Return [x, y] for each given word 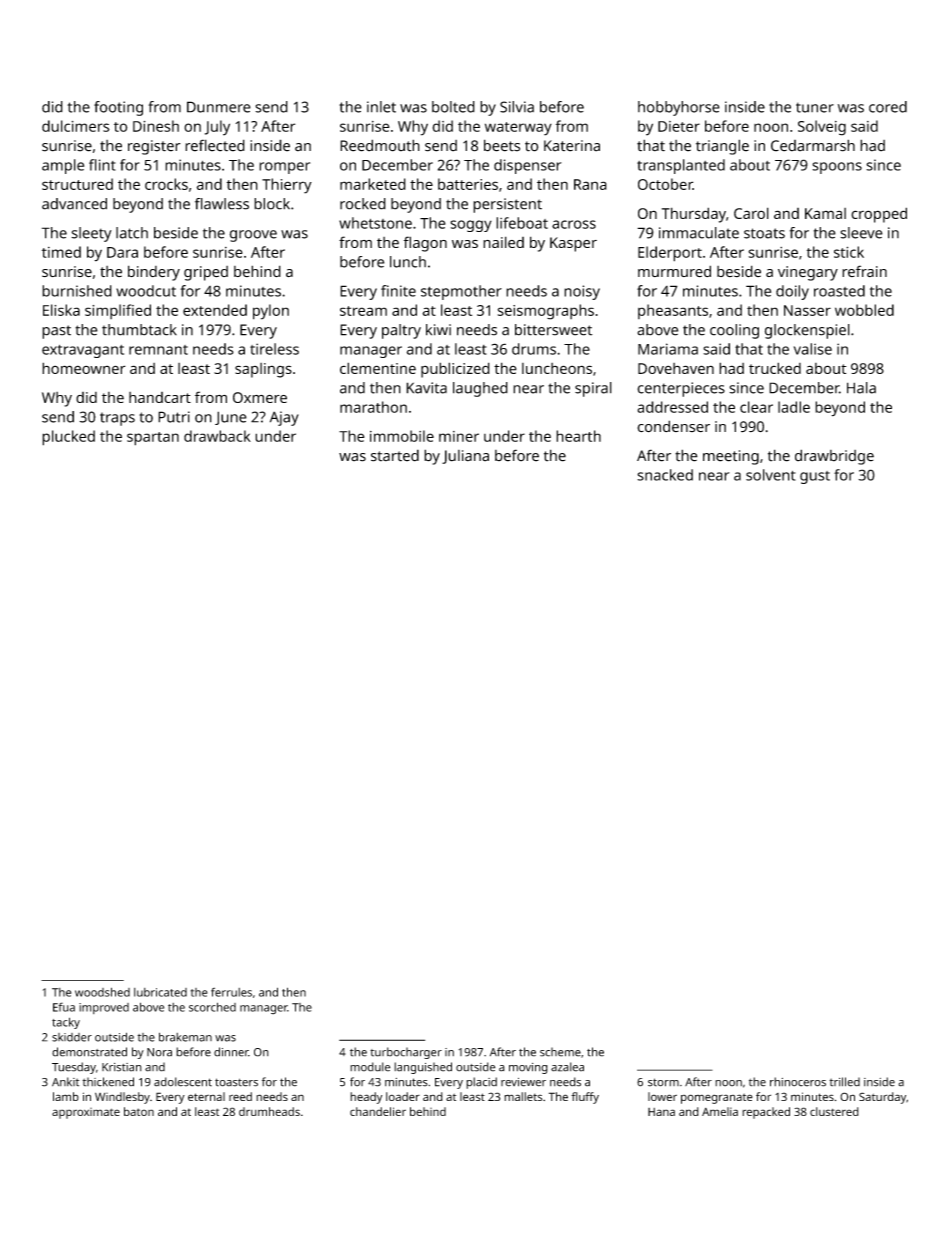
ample [63, 166]
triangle [722, 147]
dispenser [528, 166]
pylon [271, 312]
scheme [560, 1052]
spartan [153, 439]
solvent [771, 475]
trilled [844, 1082]
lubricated [160, 992]
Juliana [465, 457]
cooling [734, 331]
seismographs [546, 312]
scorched [212, 1007]
